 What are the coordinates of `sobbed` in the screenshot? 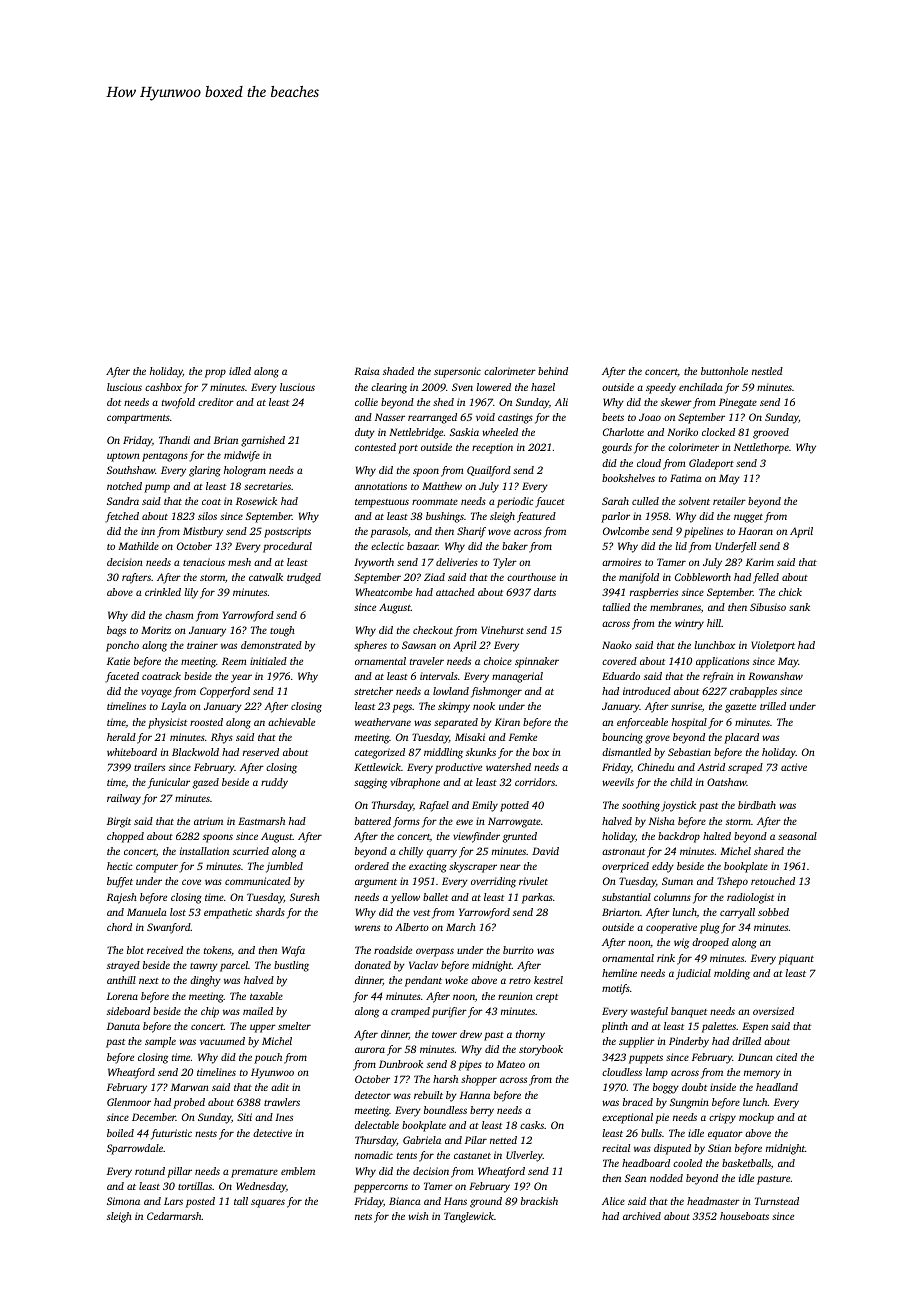 It's located at (773, 912).
